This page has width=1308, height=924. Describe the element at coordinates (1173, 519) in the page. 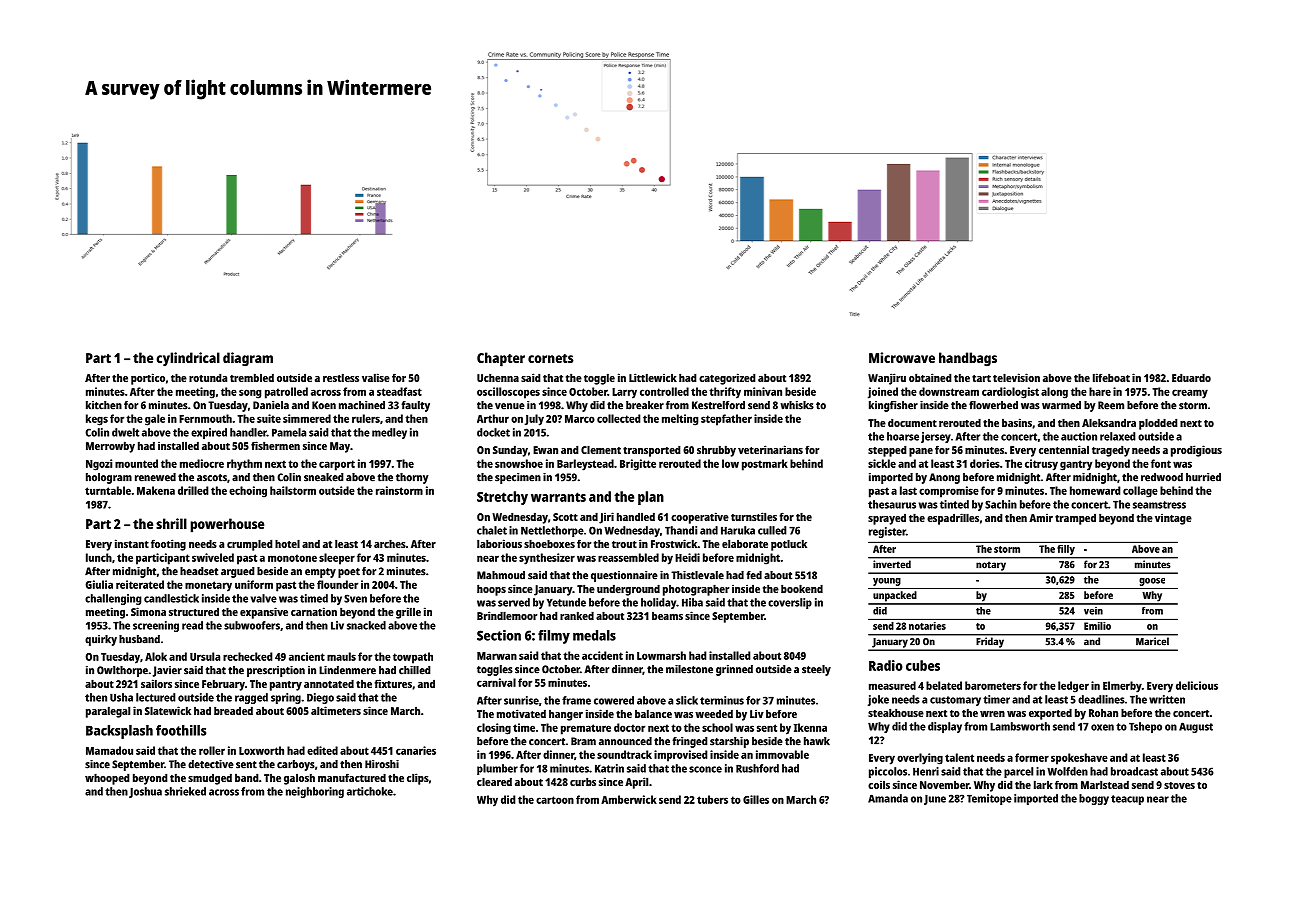

I see `vintage` at that location.
